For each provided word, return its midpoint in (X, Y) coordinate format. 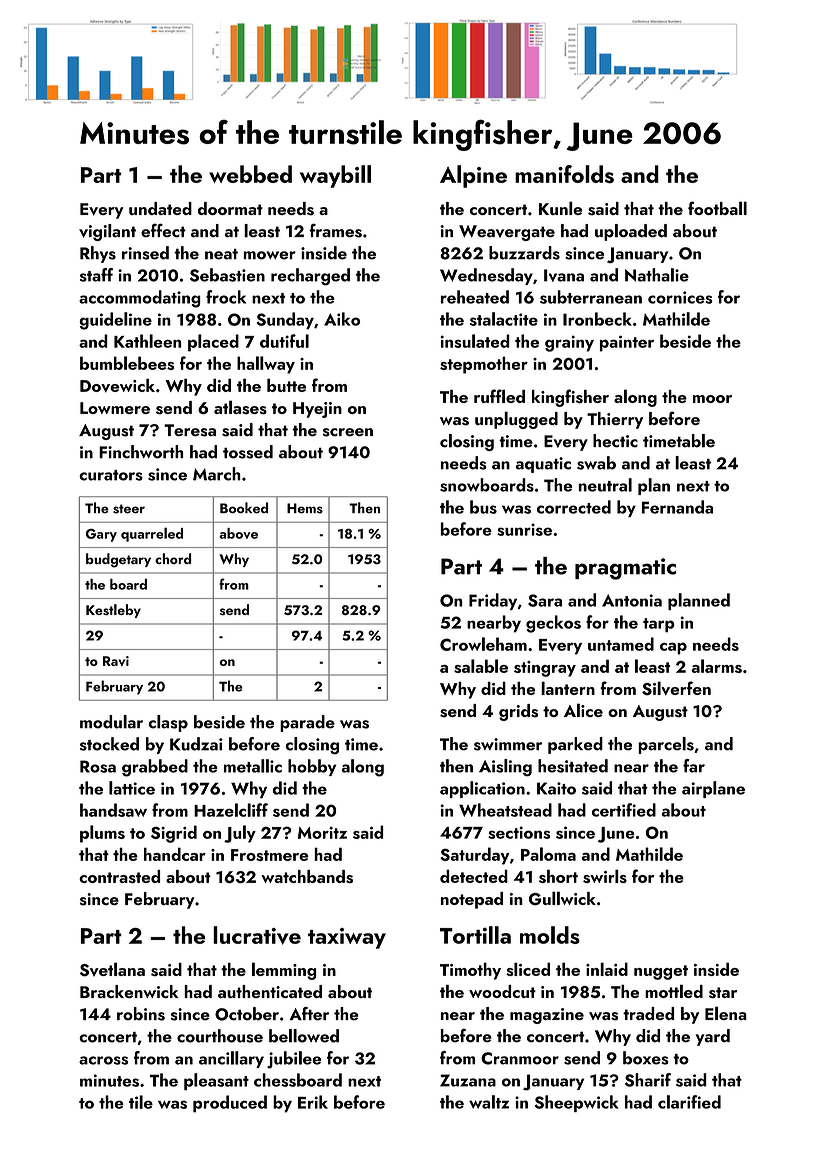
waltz (489, 1102)
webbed (250, 174)
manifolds (564, 174)
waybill (335, 176)
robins (141, 1014)
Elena (726, 1013)
